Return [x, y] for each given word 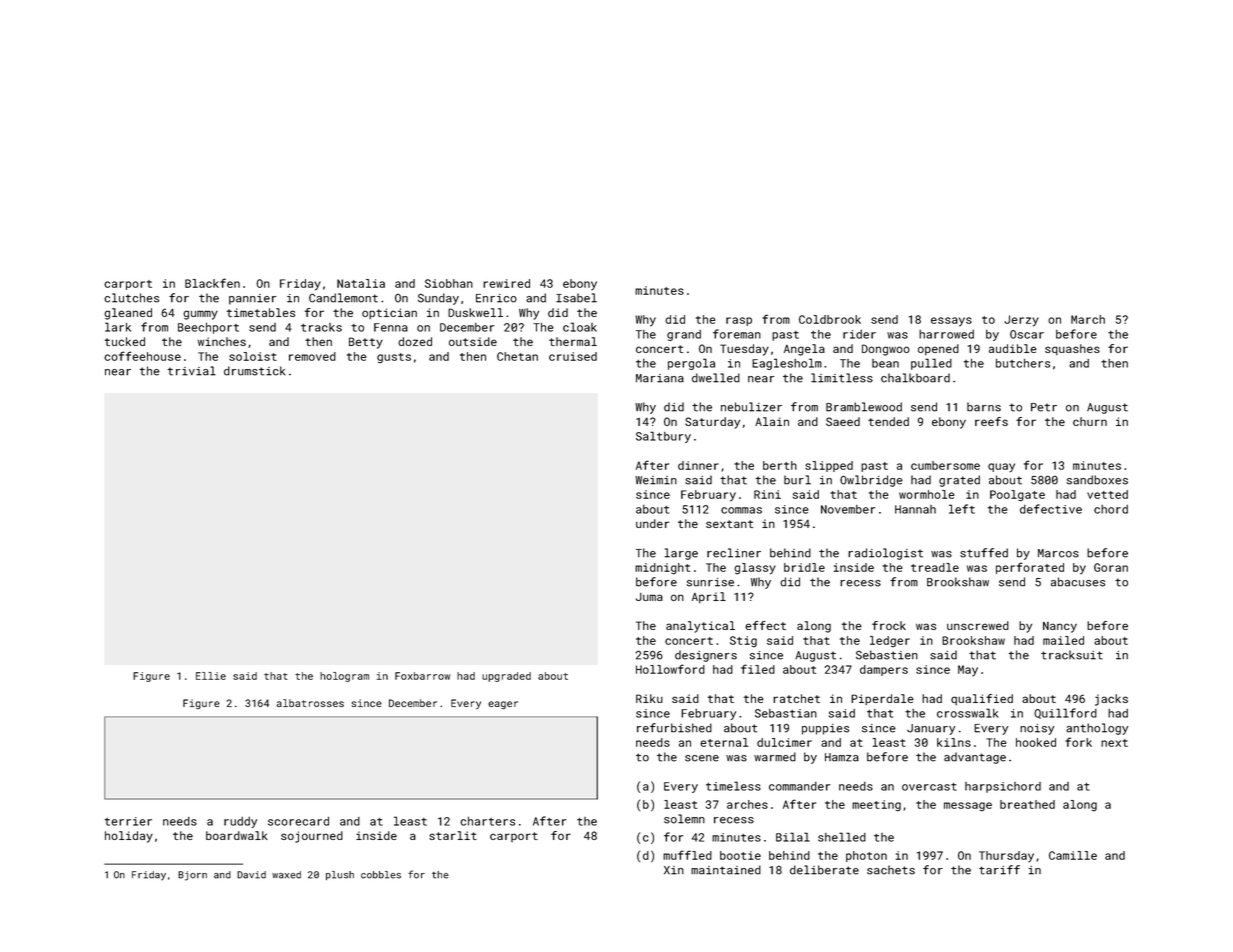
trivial [192, 371]
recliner [734, 553]
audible [1013, 348]
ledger [890, 642]
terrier [128, 821]
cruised [573, 356]
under [652, 523]
